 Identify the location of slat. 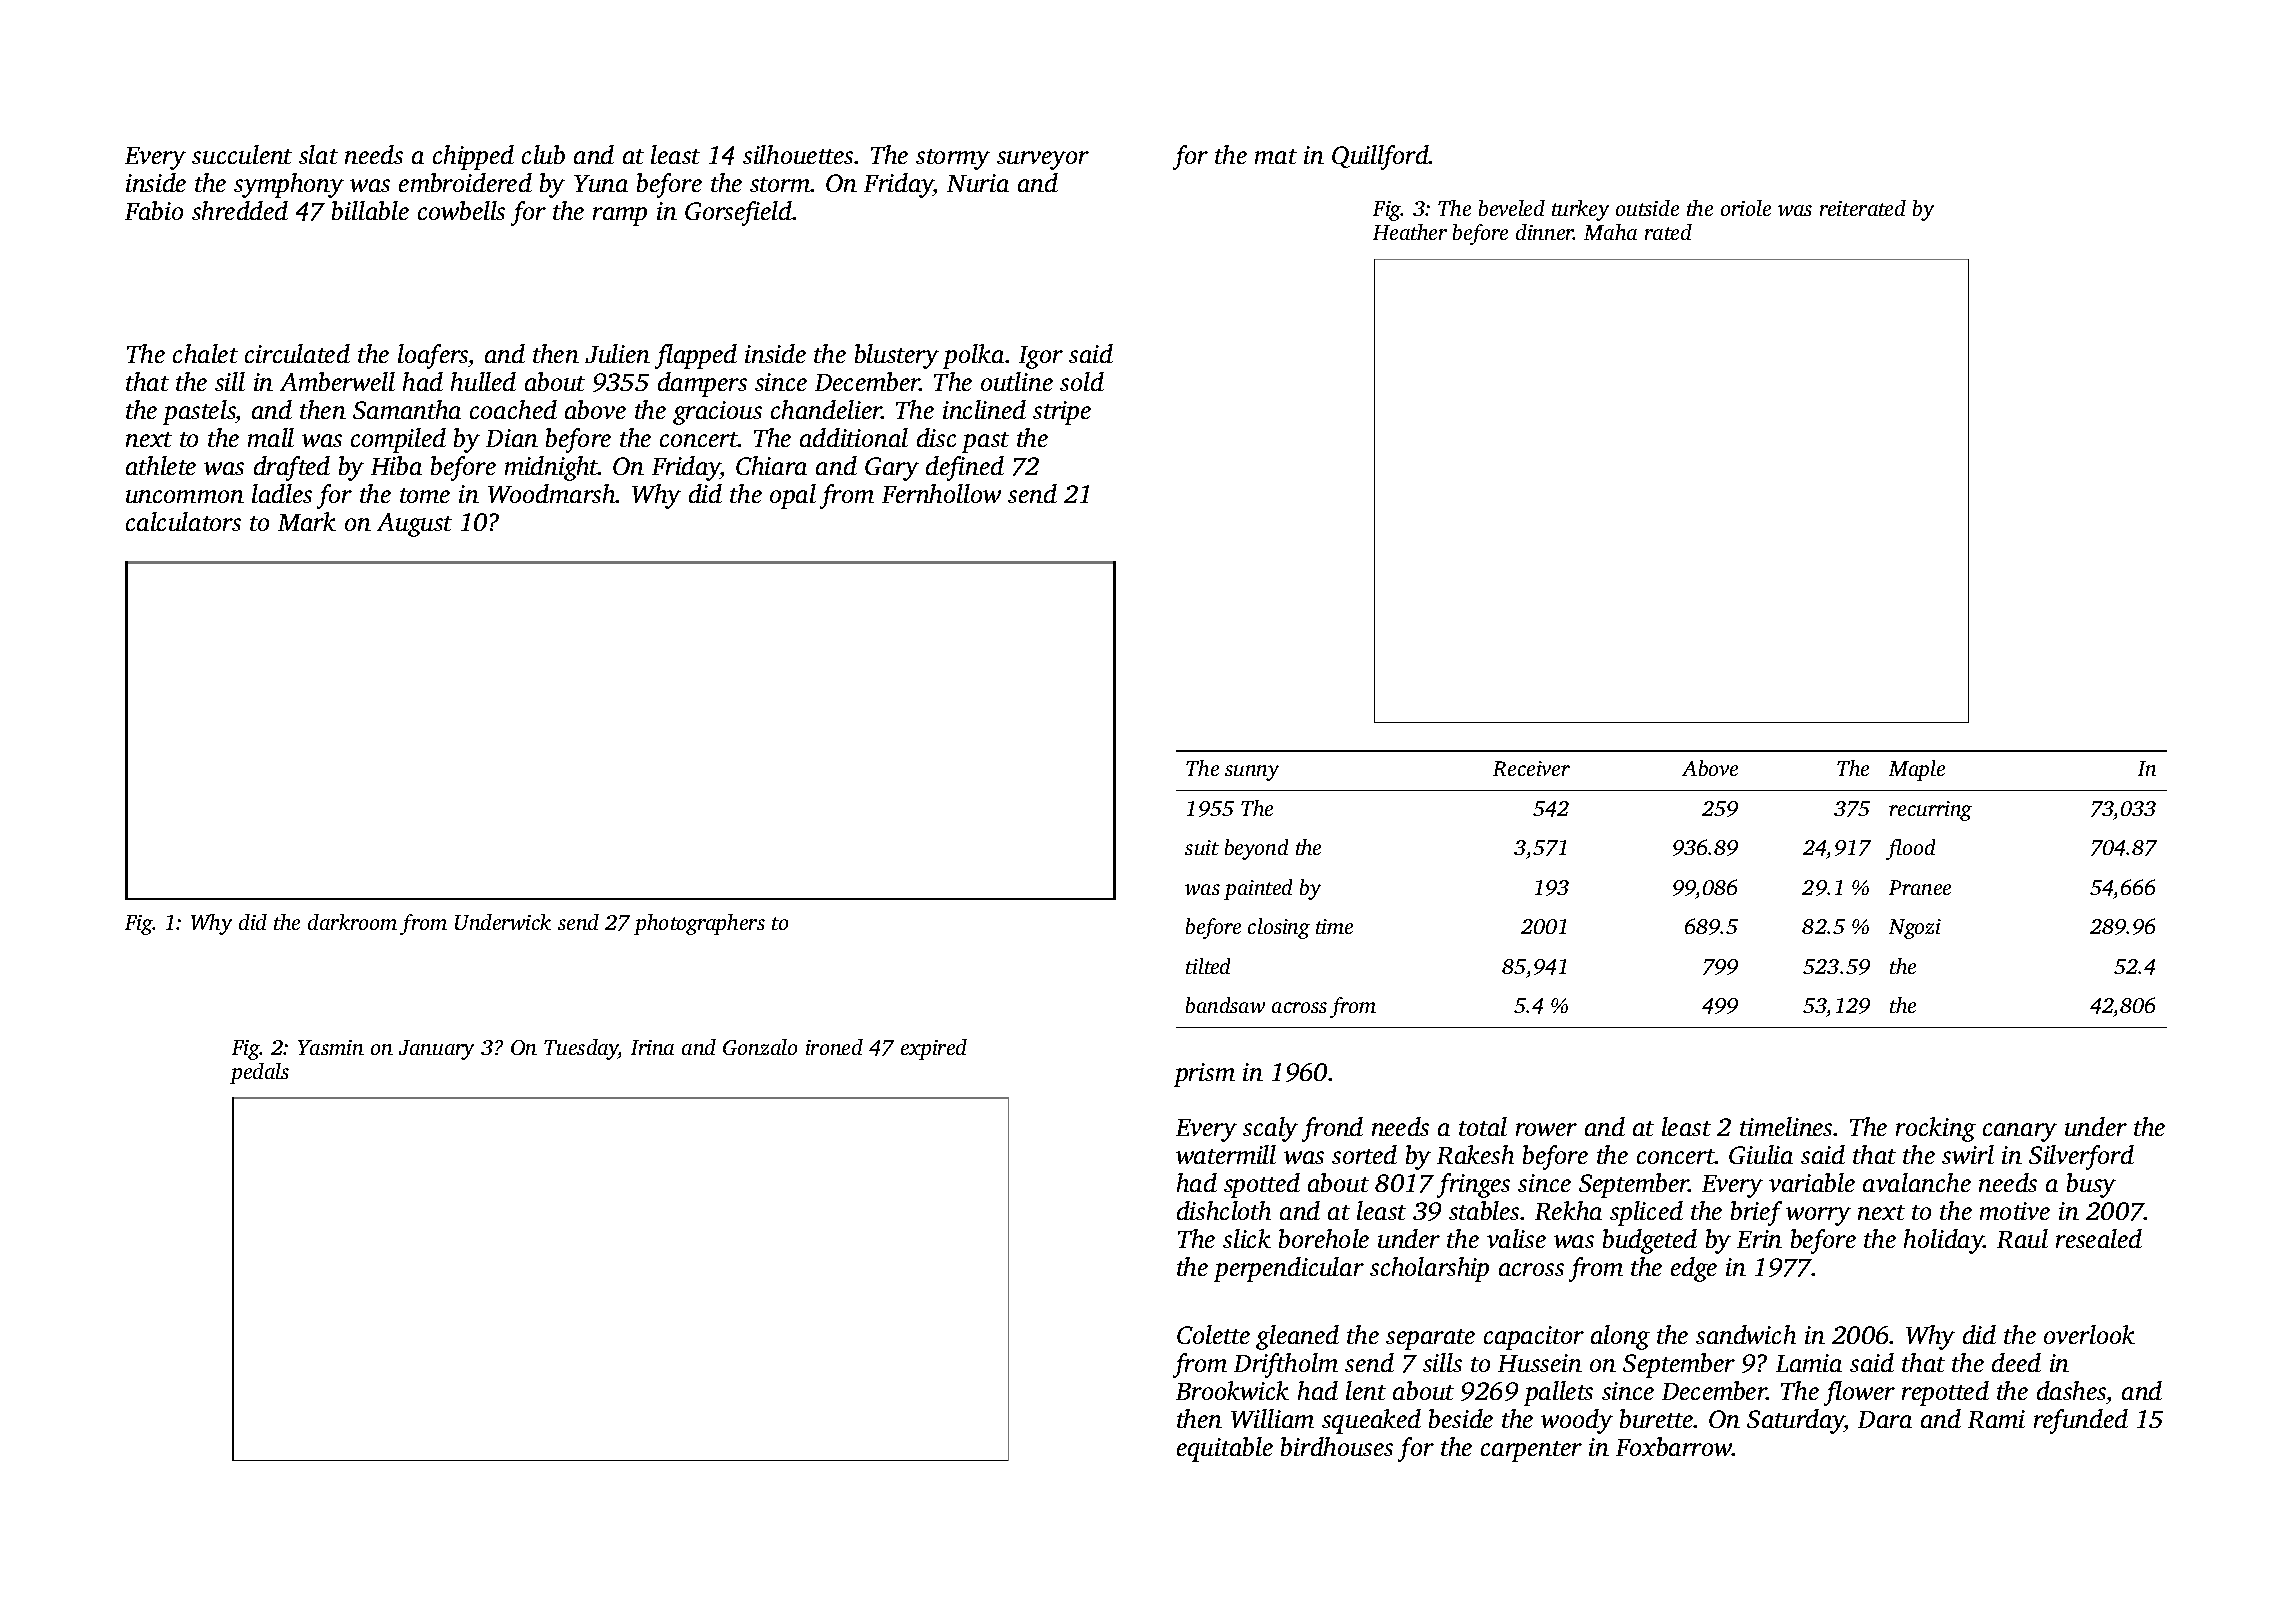
(318, 154).
